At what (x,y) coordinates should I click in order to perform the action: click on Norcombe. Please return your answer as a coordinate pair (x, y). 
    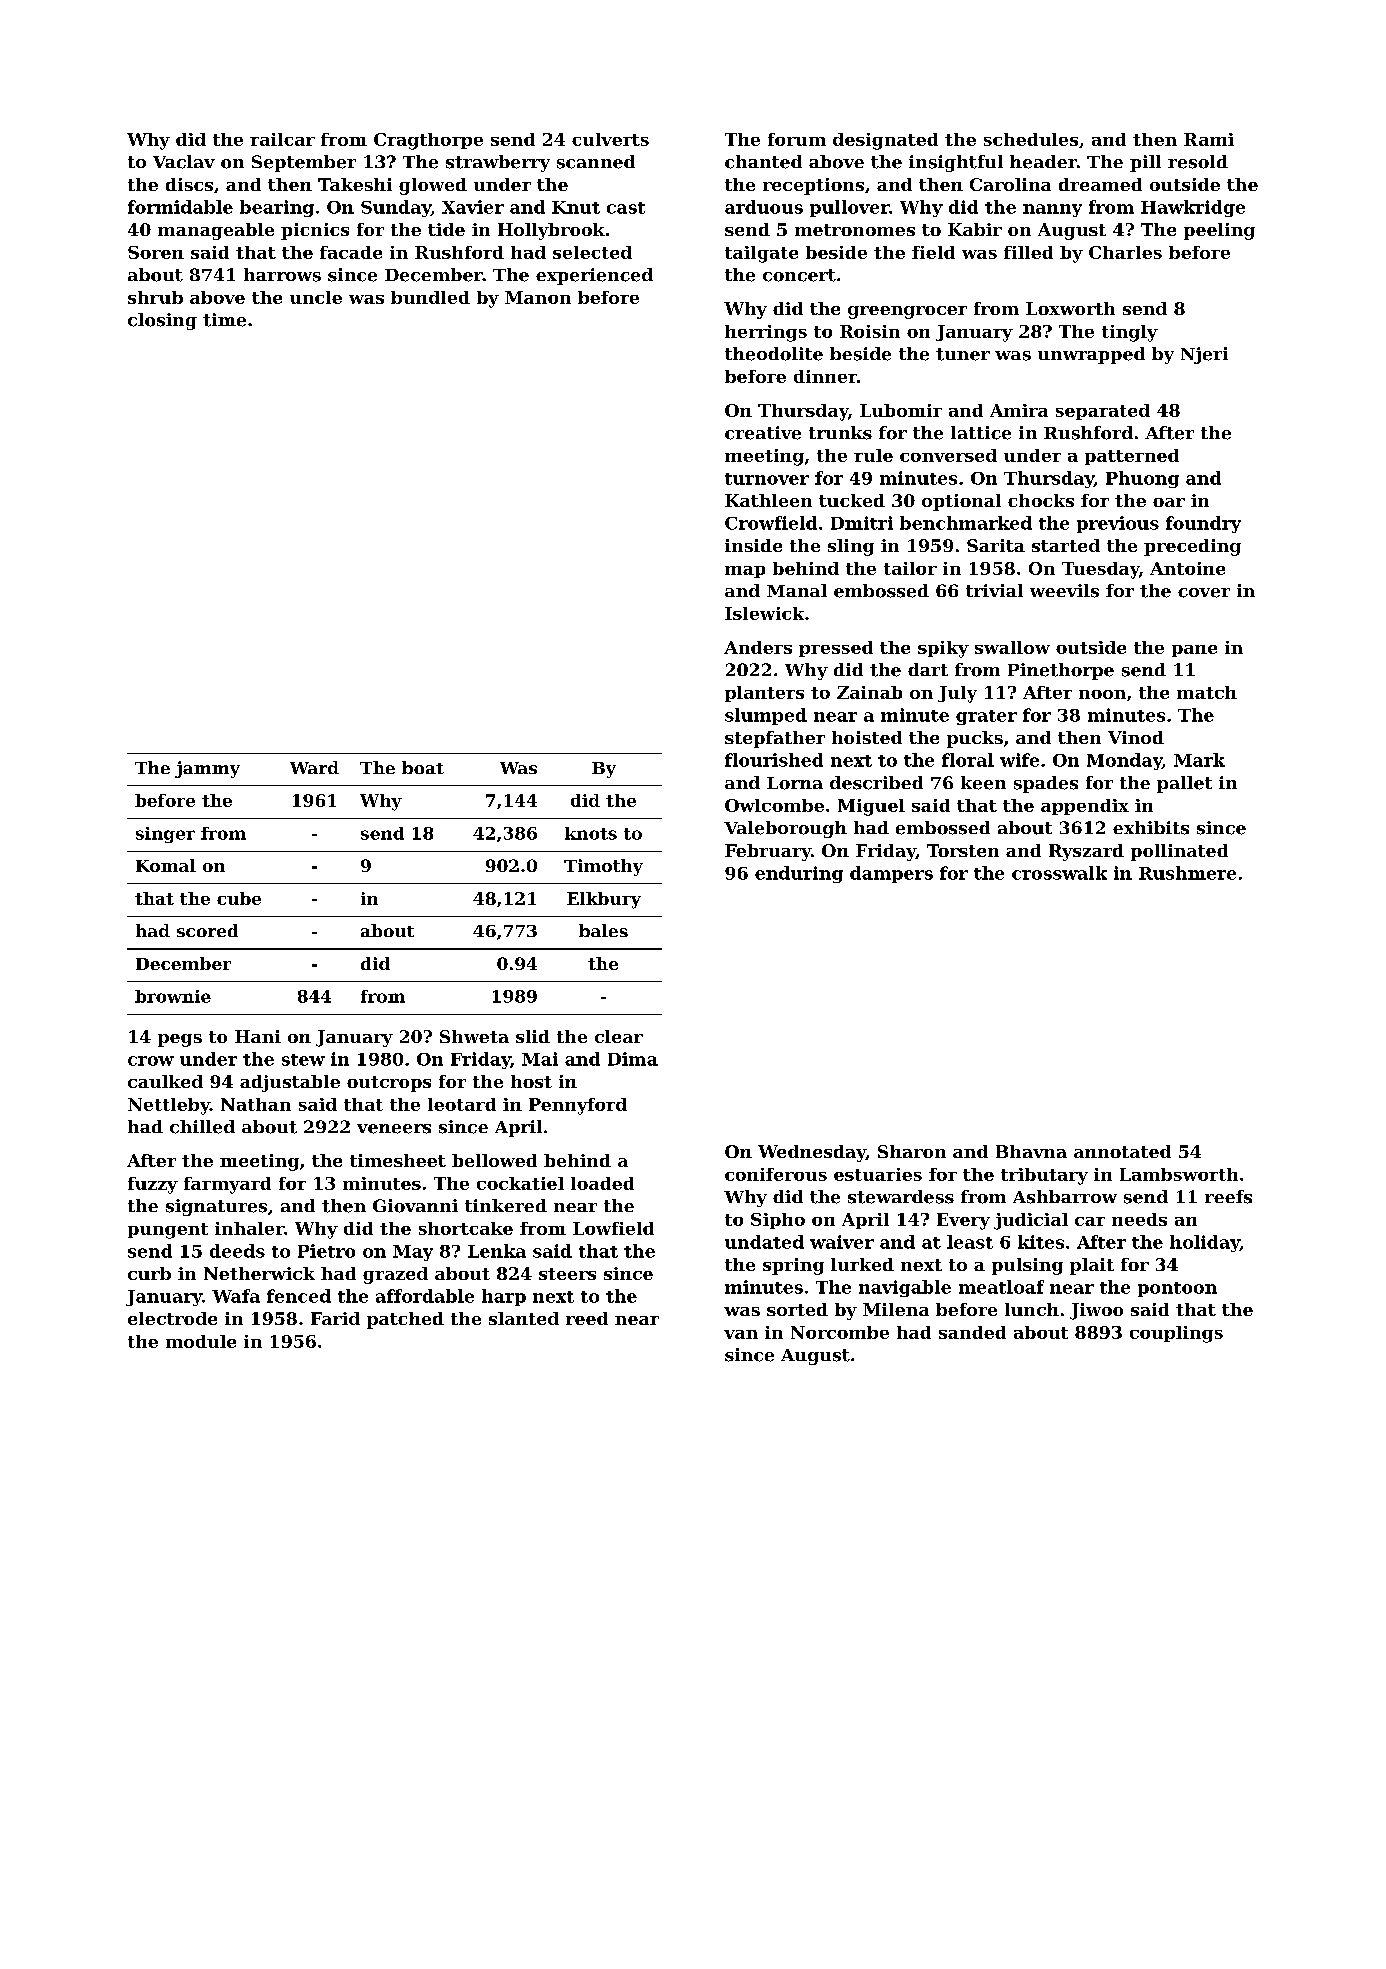
    Looking at the image, I should click on (840, 1332).
